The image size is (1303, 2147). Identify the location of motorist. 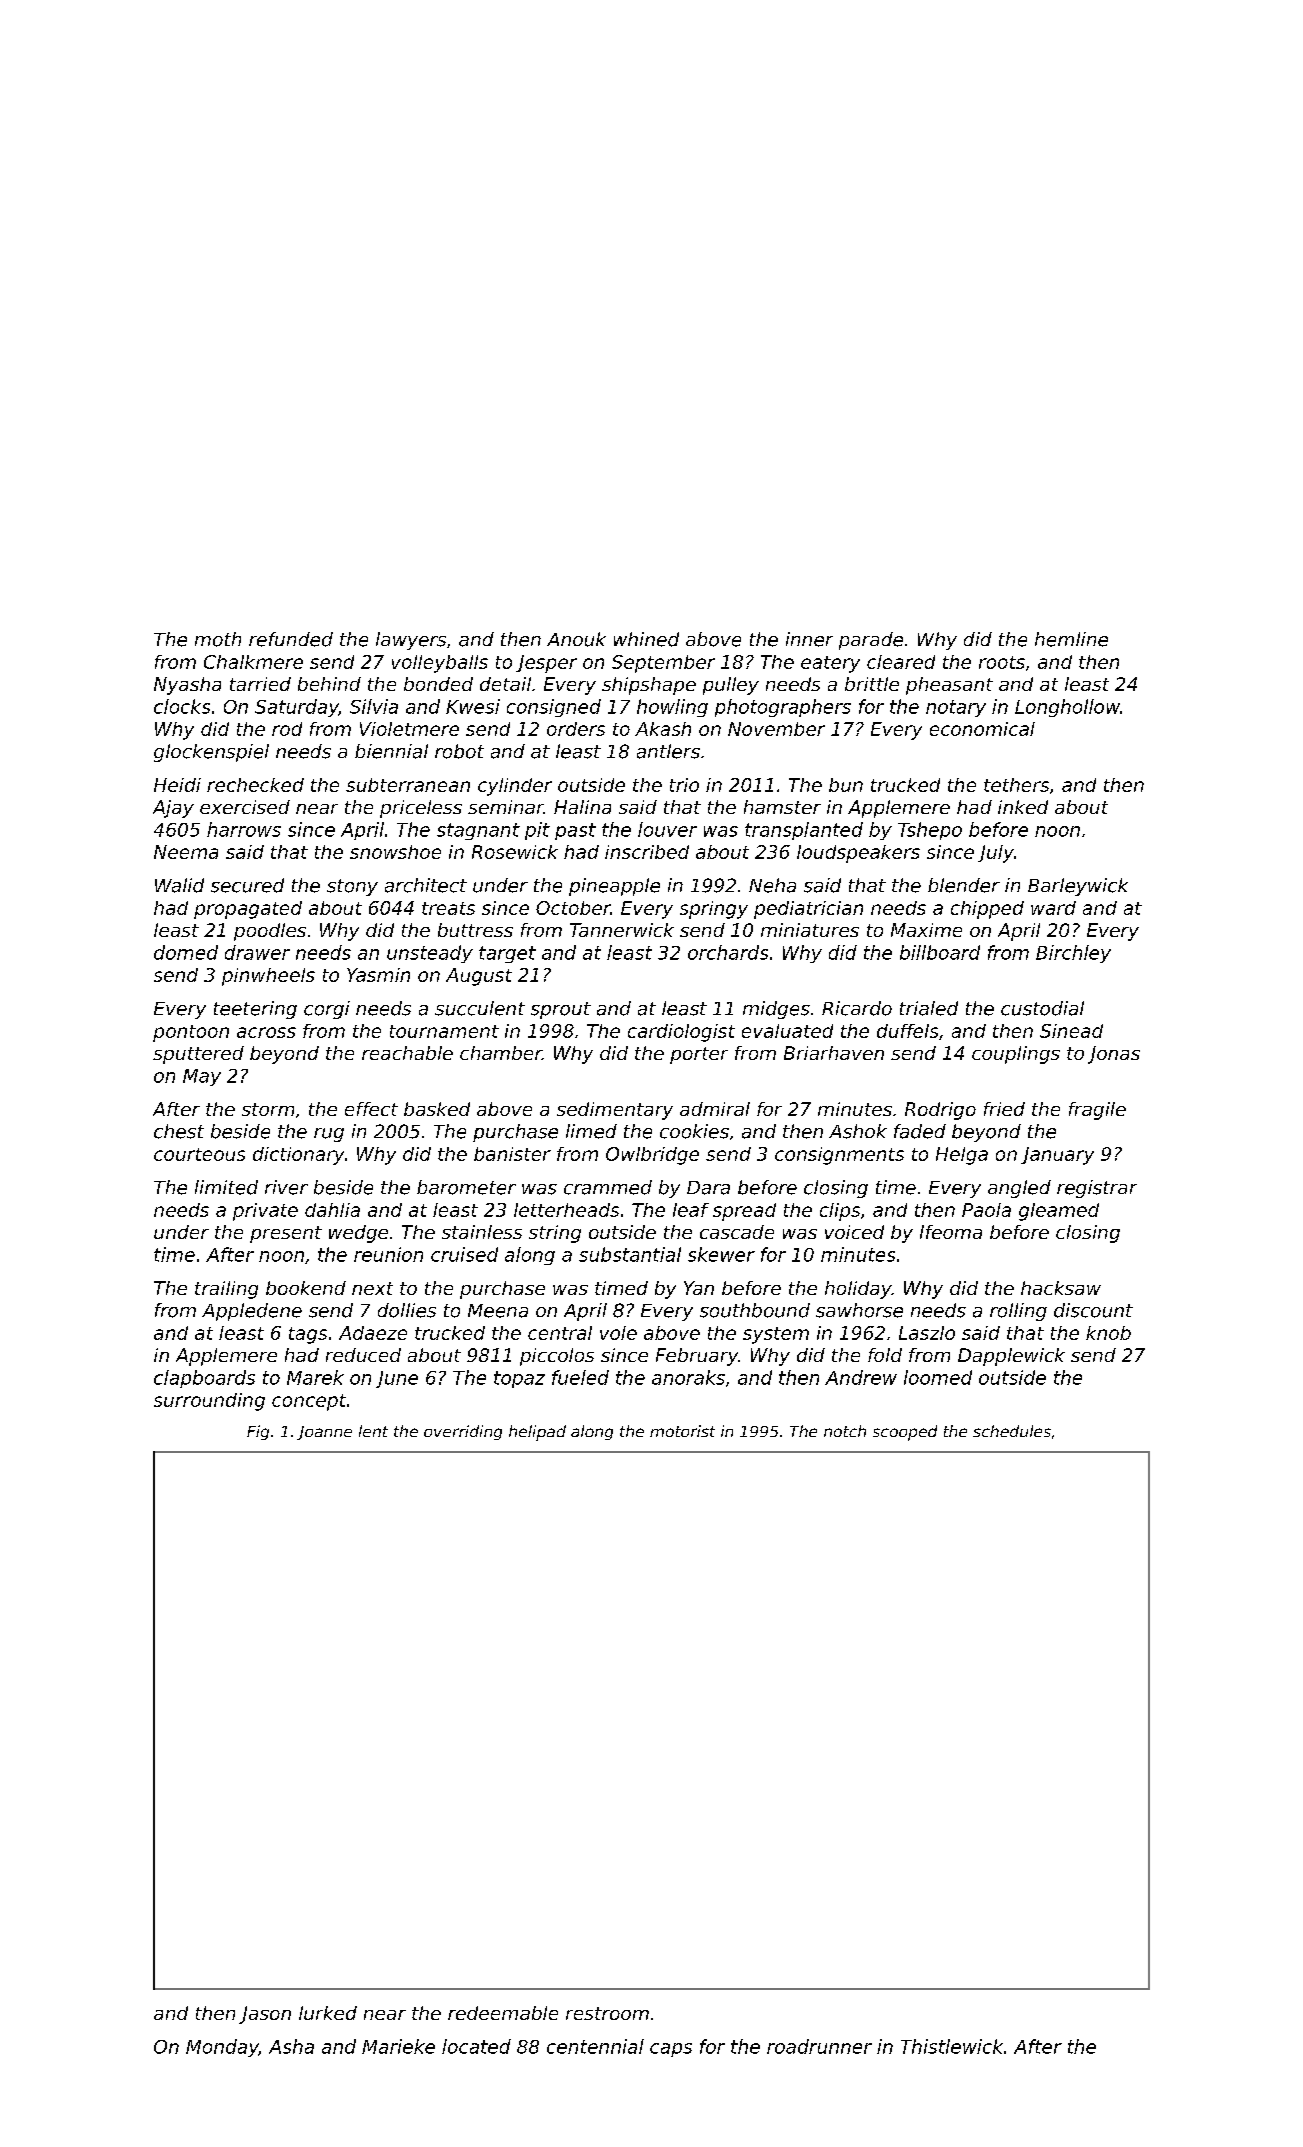
(682, 1431).
